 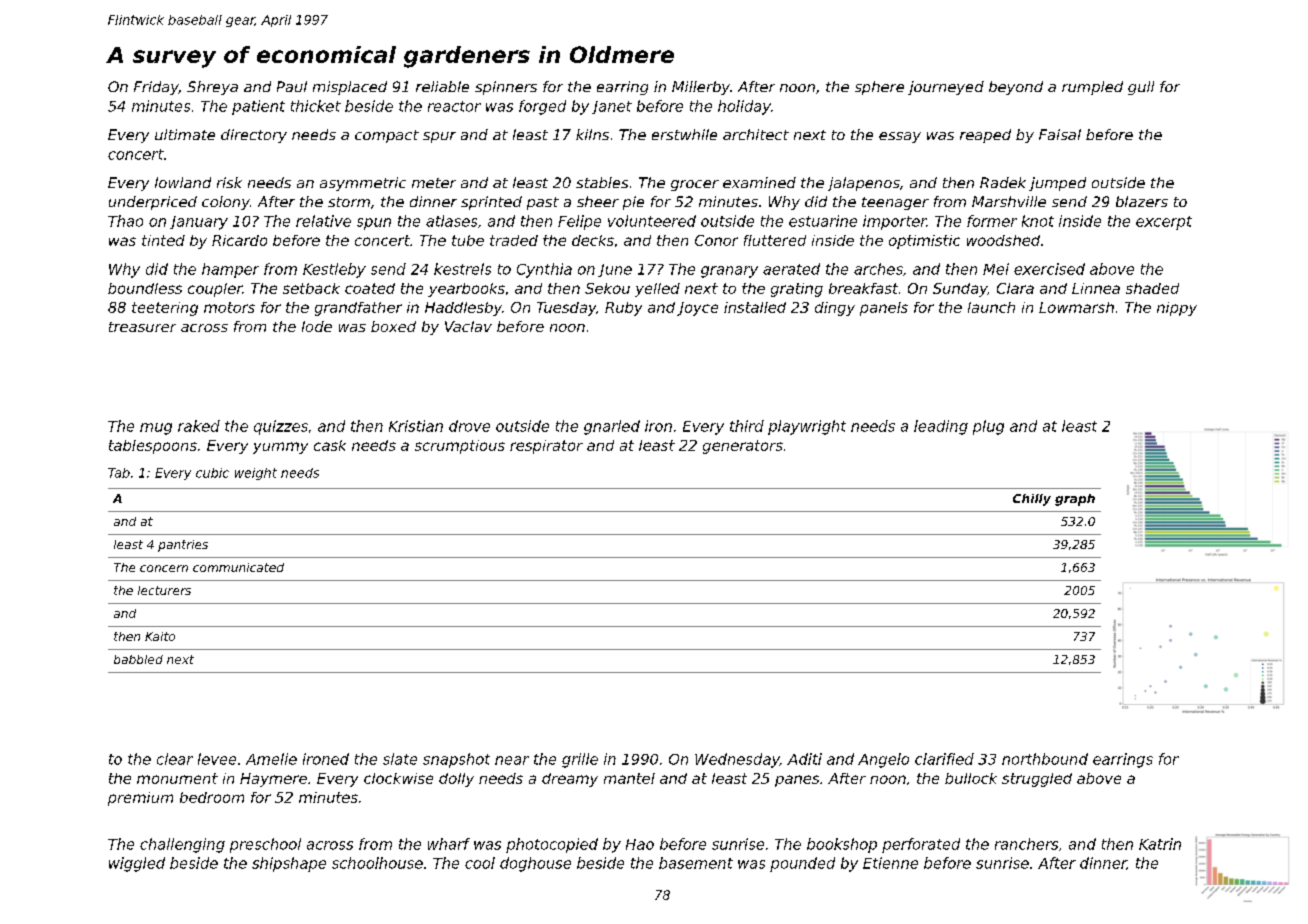 What do you see at coordinates (271, 759) in the page?
I see `Amelie` at bounding box center [271, 759].
